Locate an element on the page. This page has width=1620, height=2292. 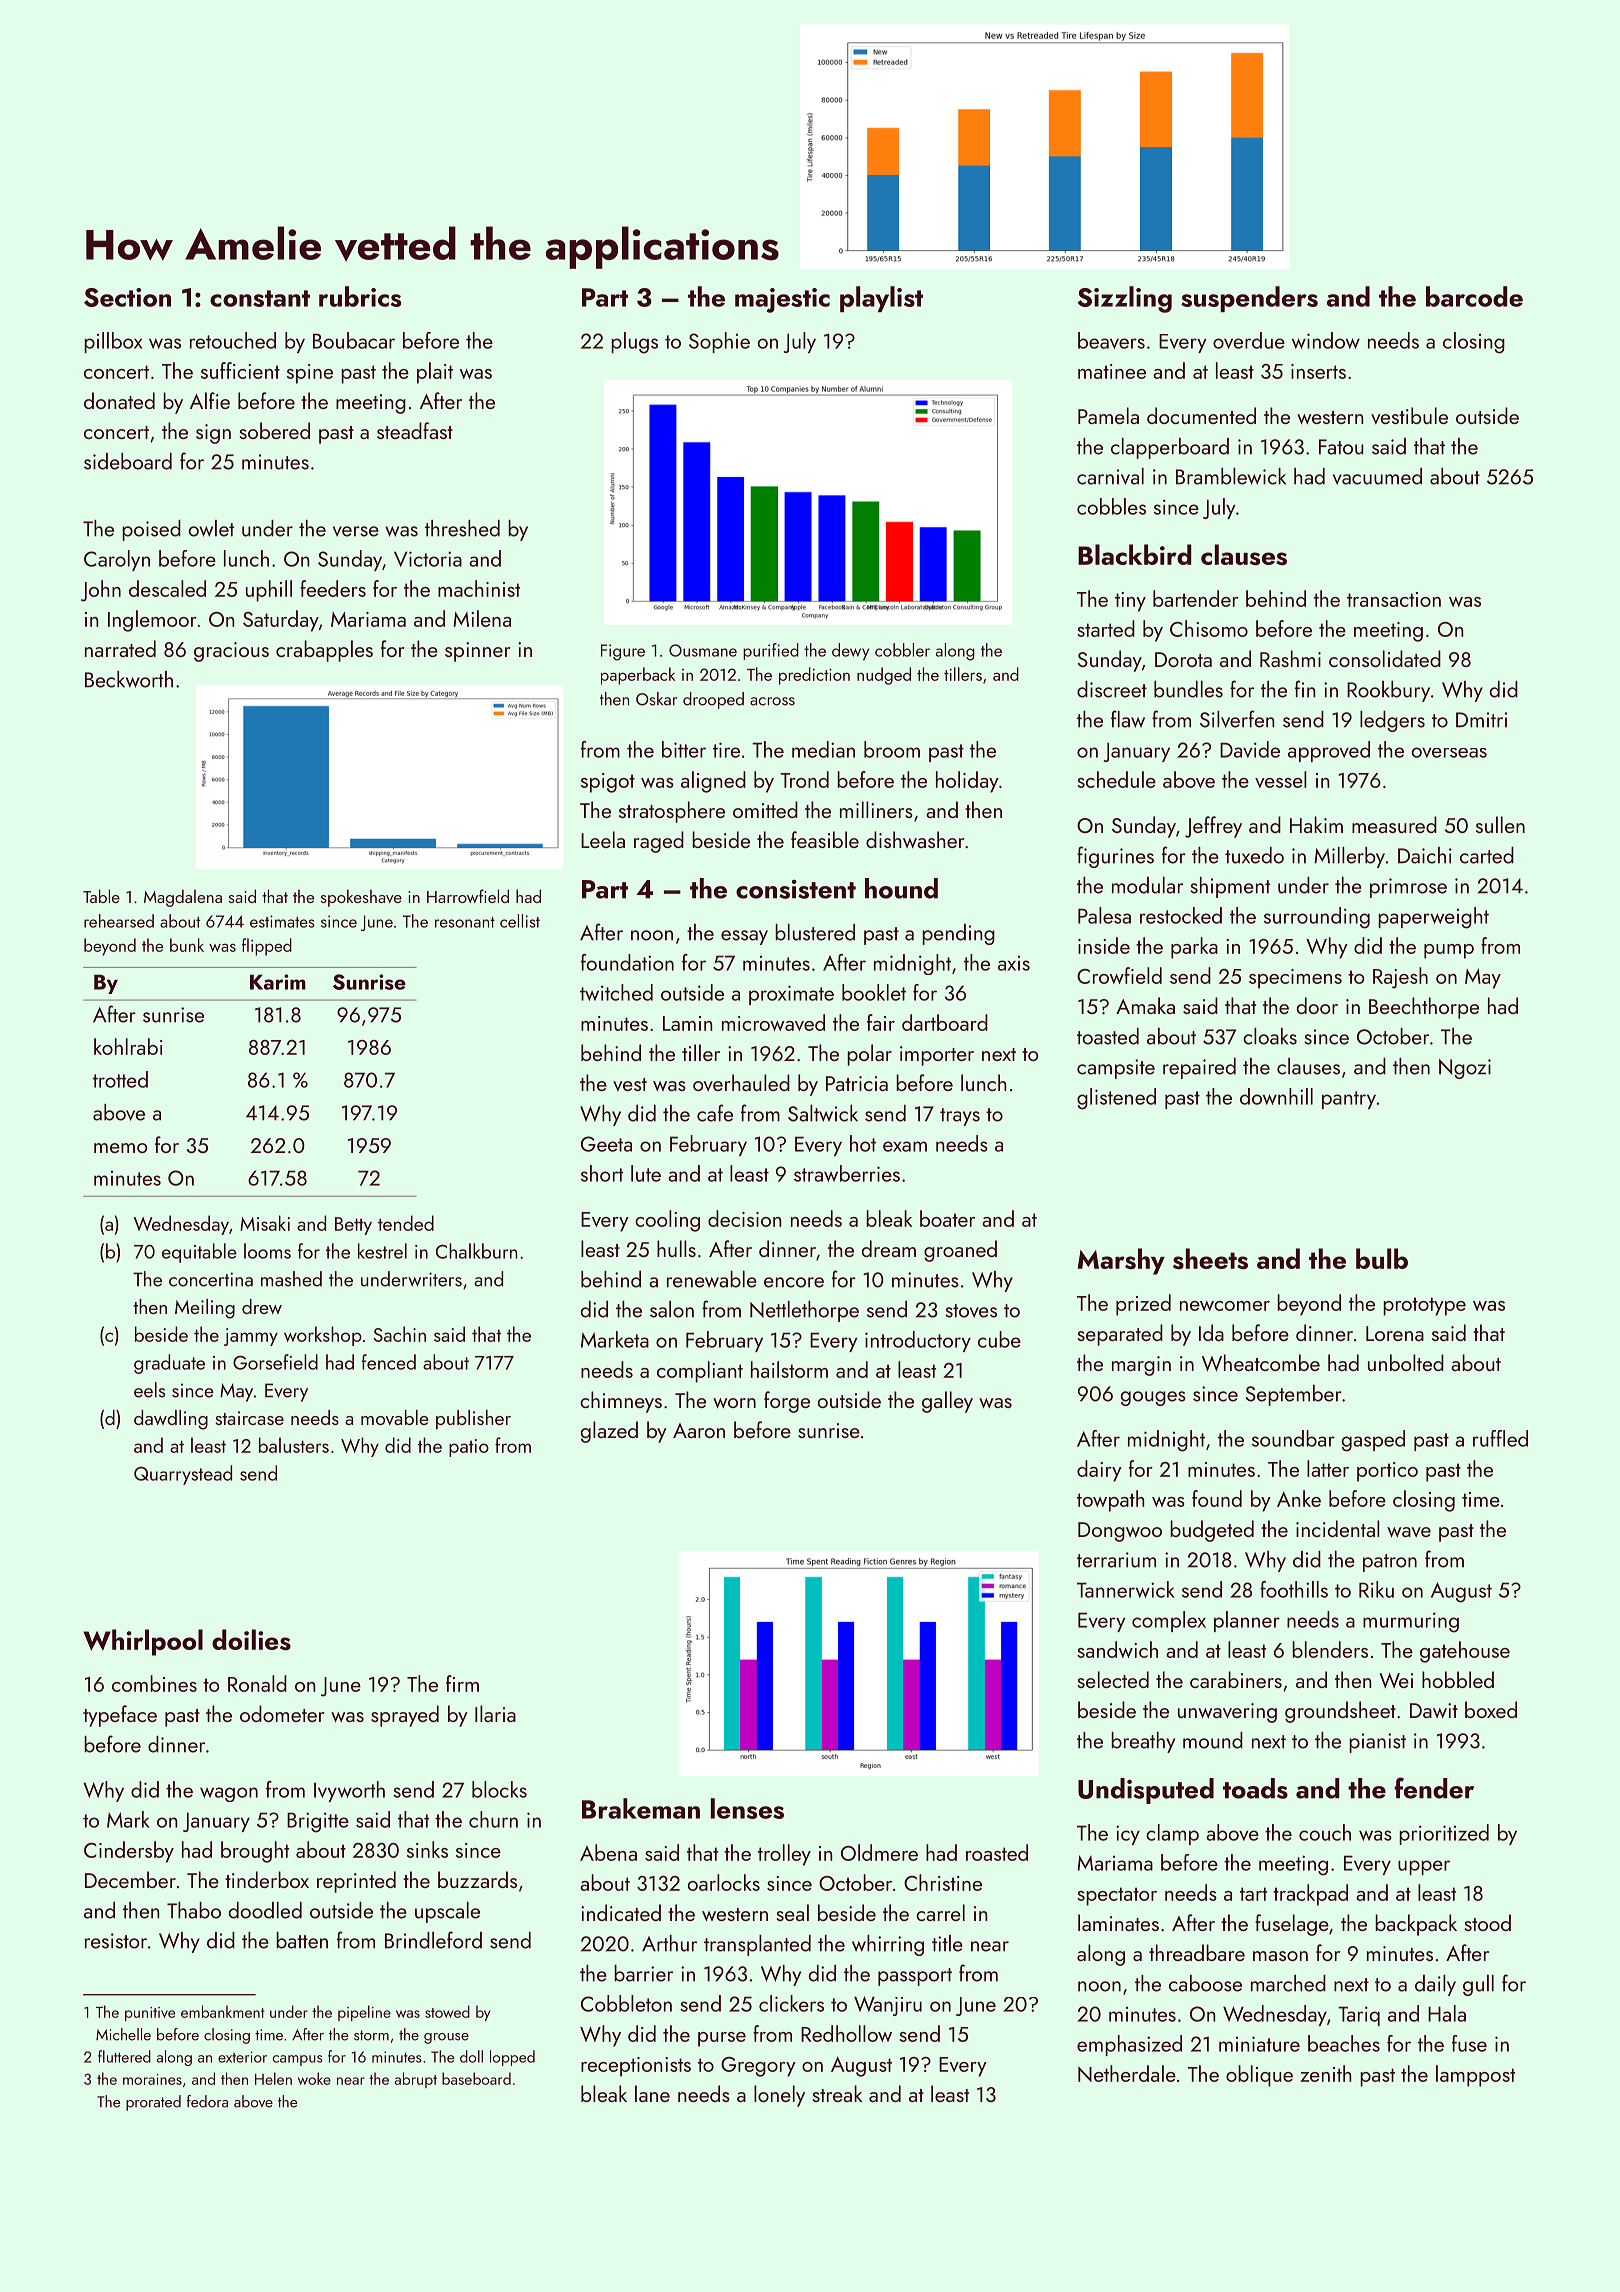
compliant is located at coordinates (700, 1372).
